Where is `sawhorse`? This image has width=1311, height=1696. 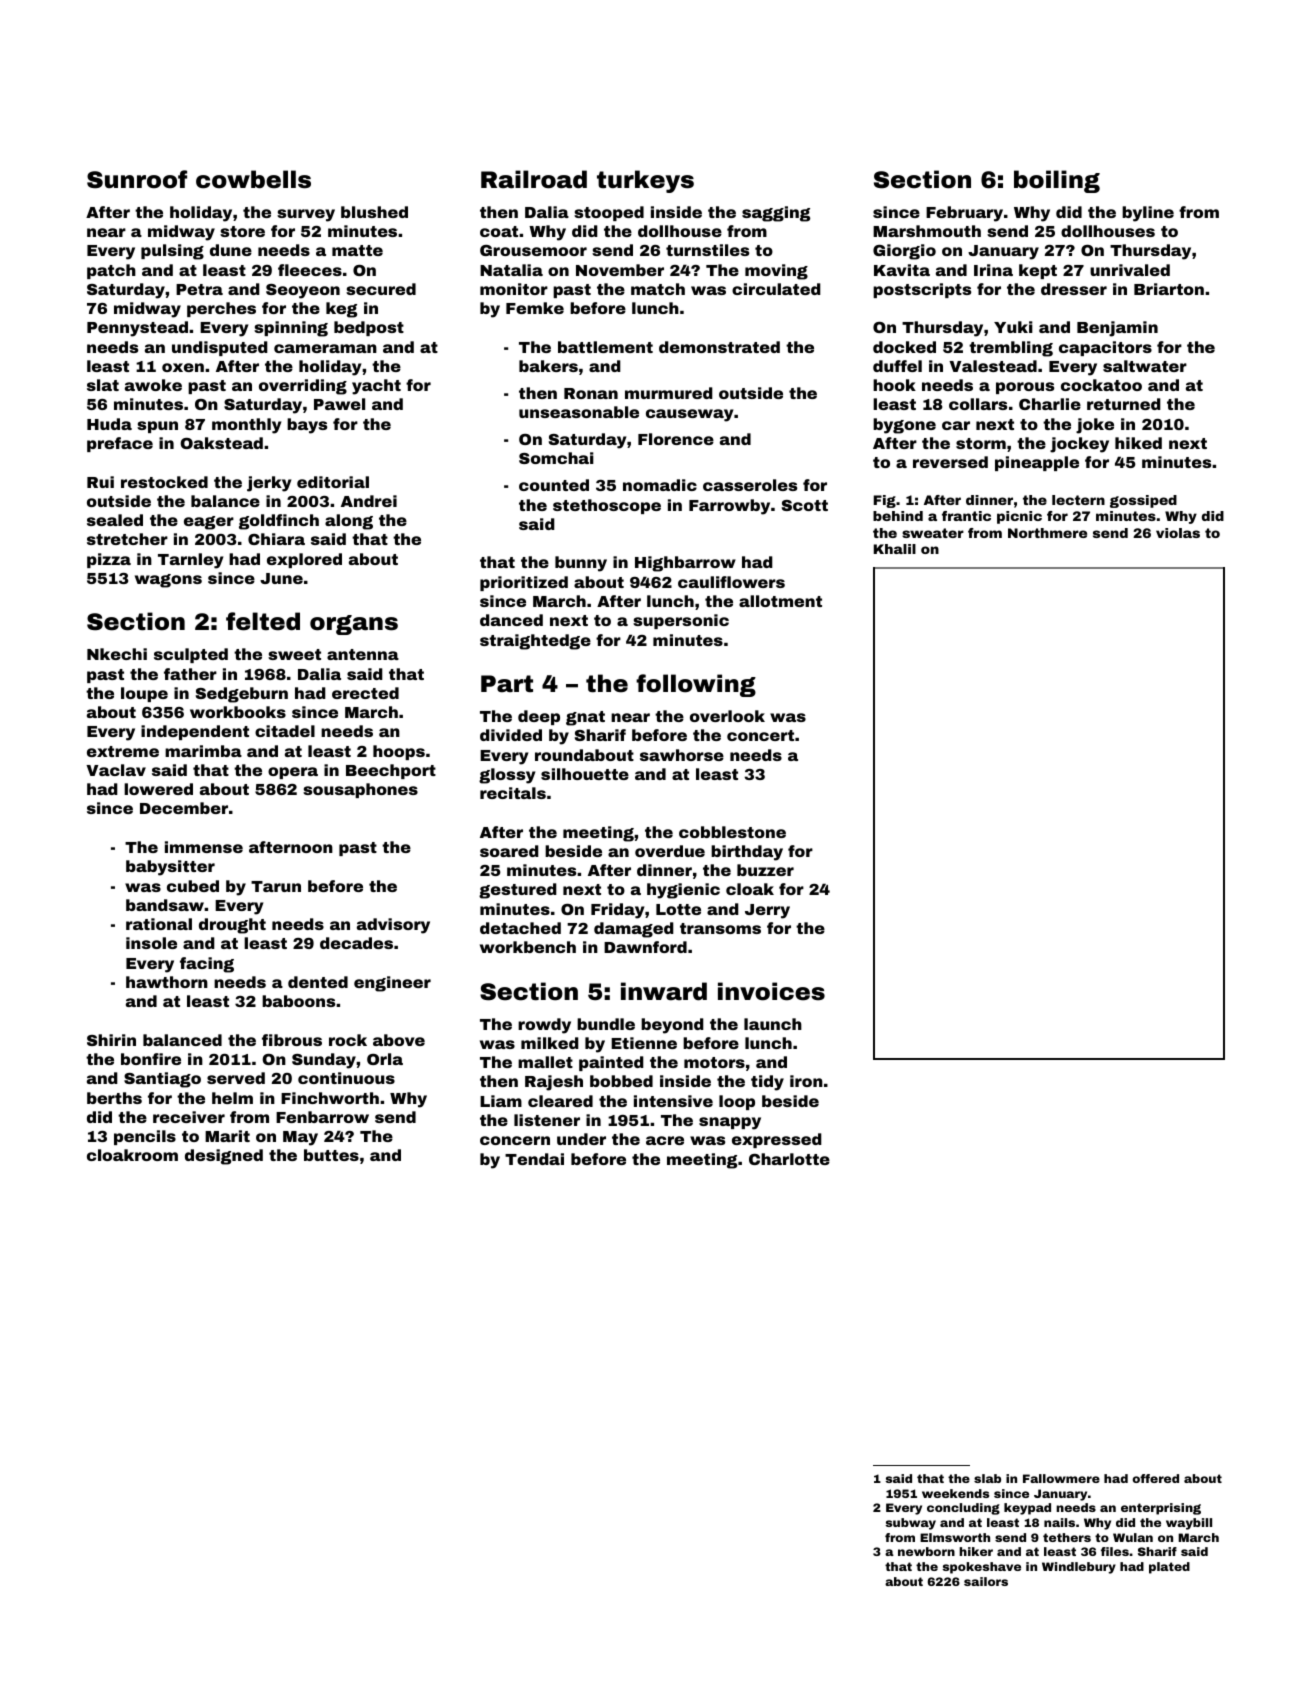
sawhorse is located at coordinates (682, 755).
